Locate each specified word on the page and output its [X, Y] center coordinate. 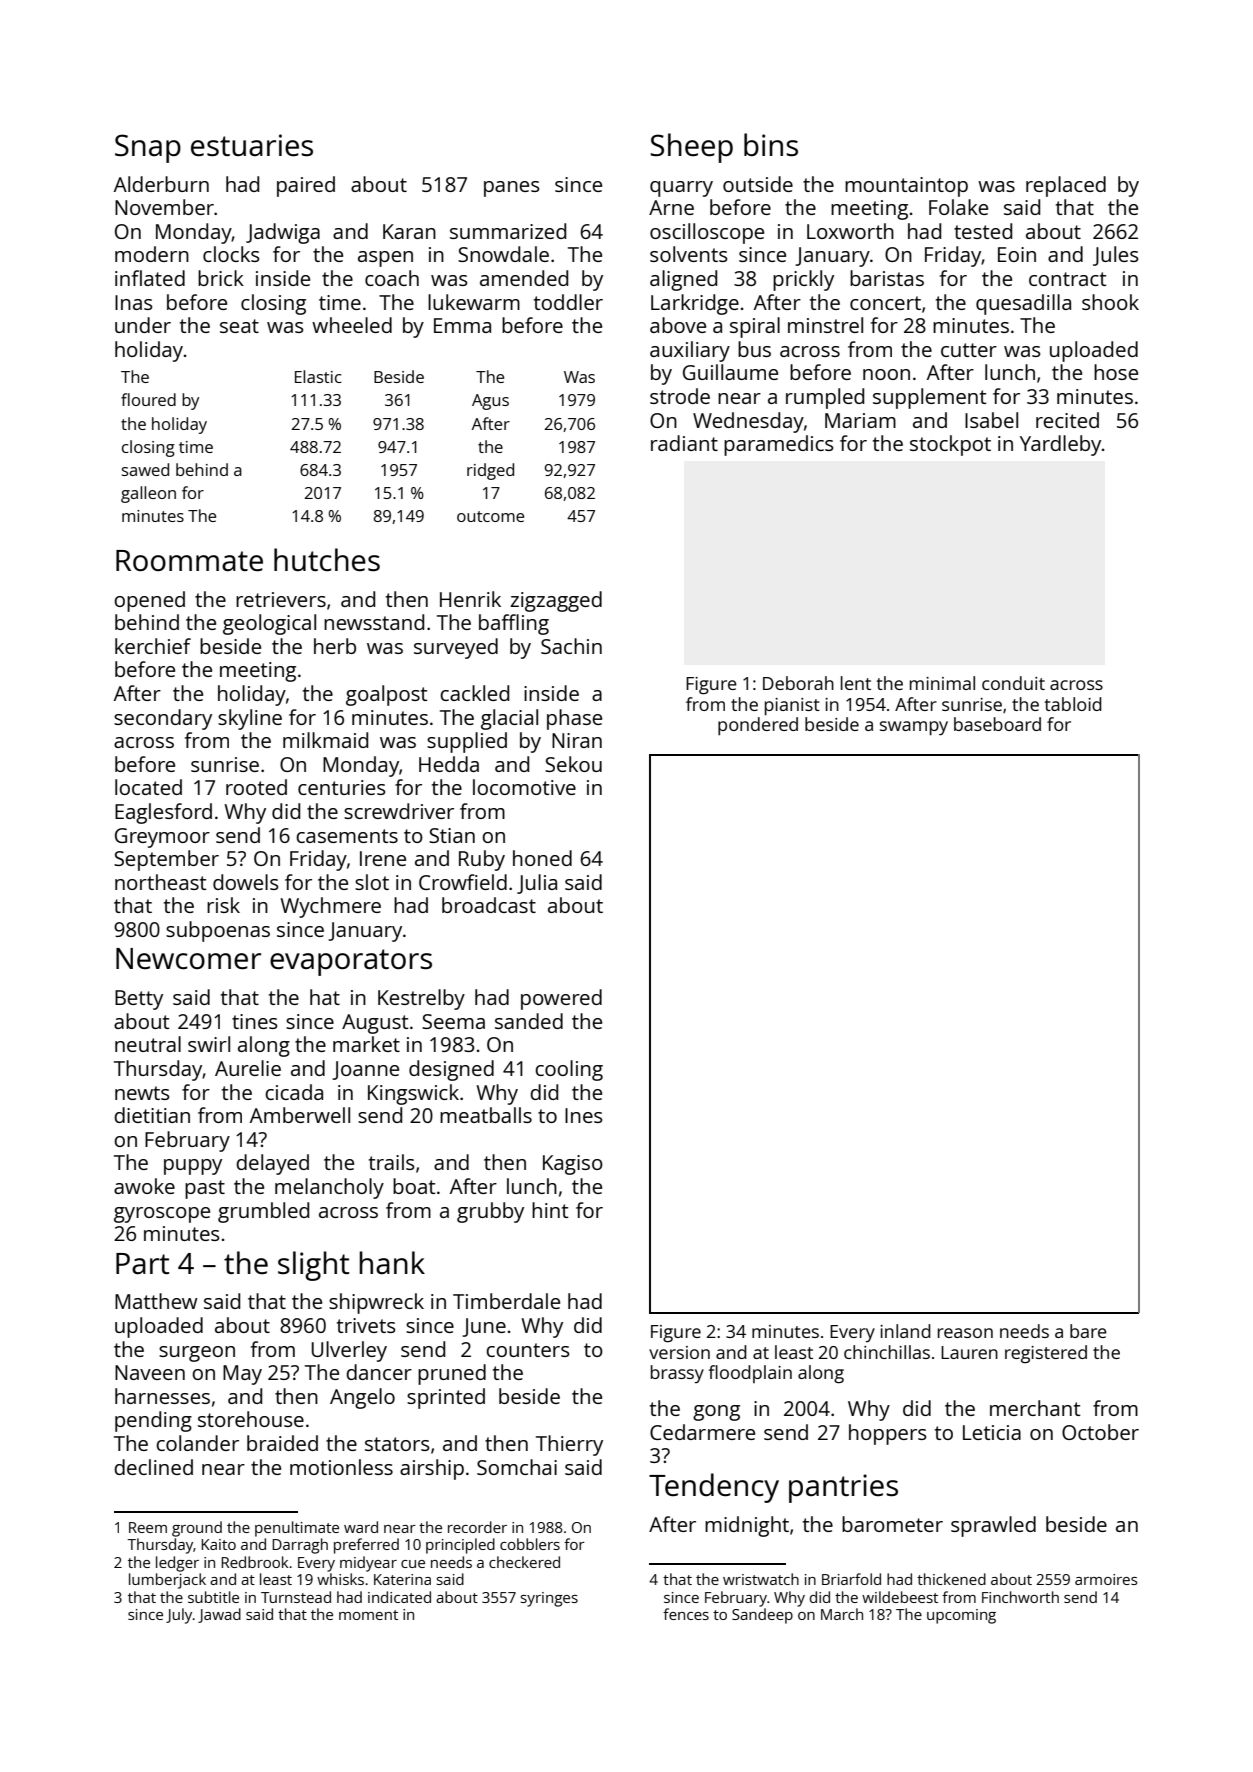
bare [1088, 1331]
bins [771, 145]
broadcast [489, 905]
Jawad [219, 1615]
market [366, 1044]
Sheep [691, 148]
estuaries [252, 145]
